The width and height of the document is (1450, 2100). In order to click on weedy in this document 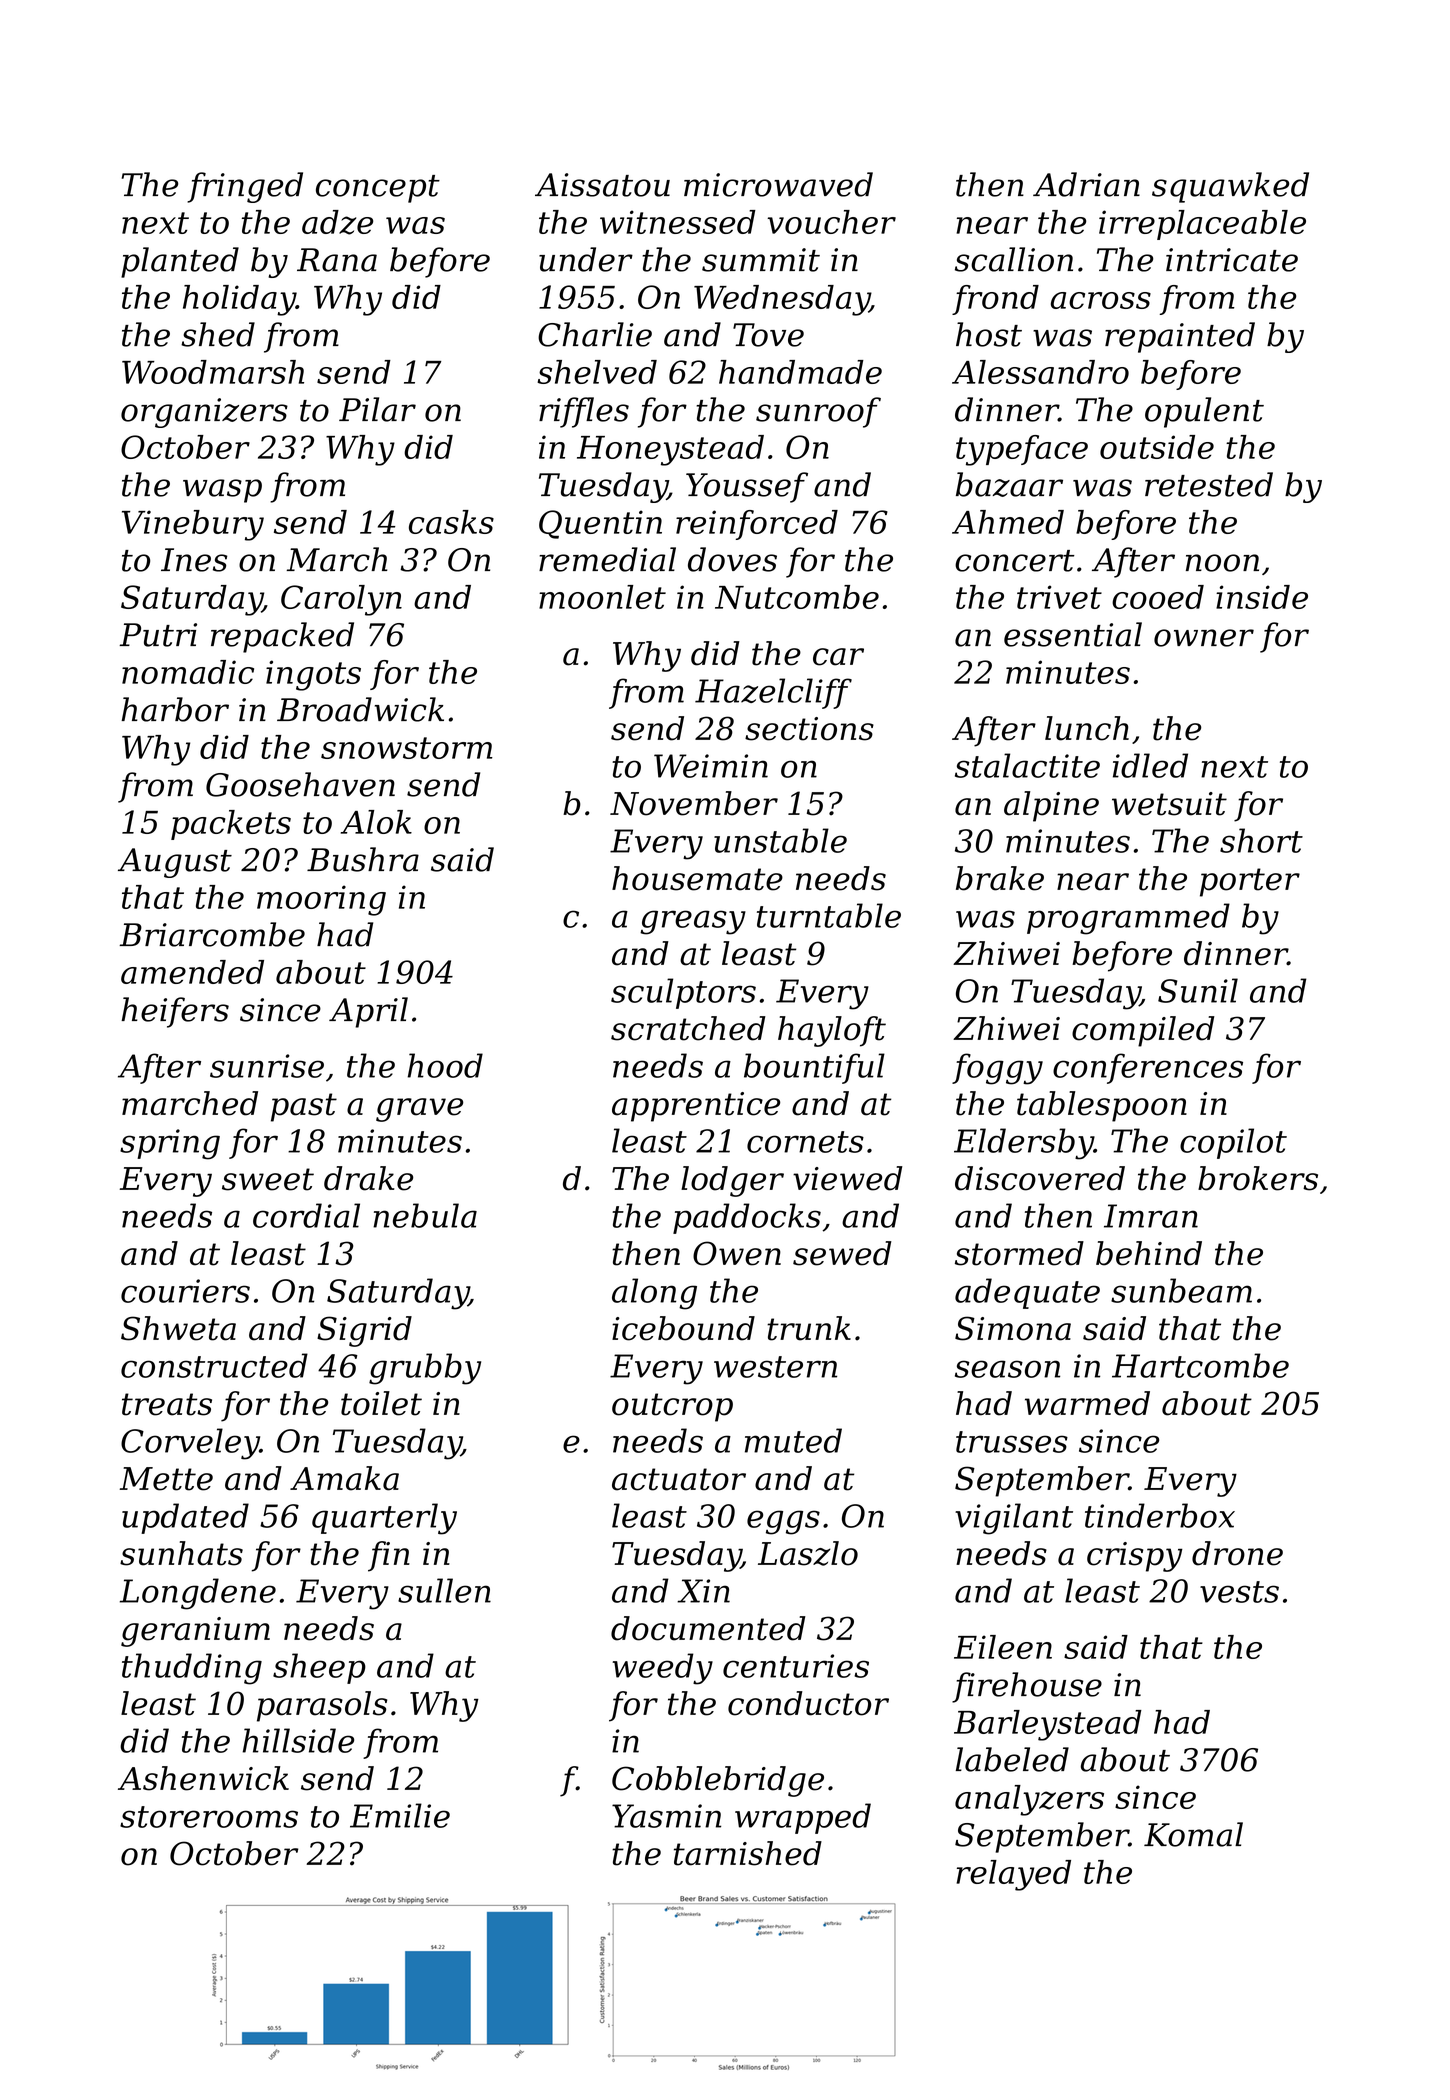, I will do `click(662, 1669)`.
